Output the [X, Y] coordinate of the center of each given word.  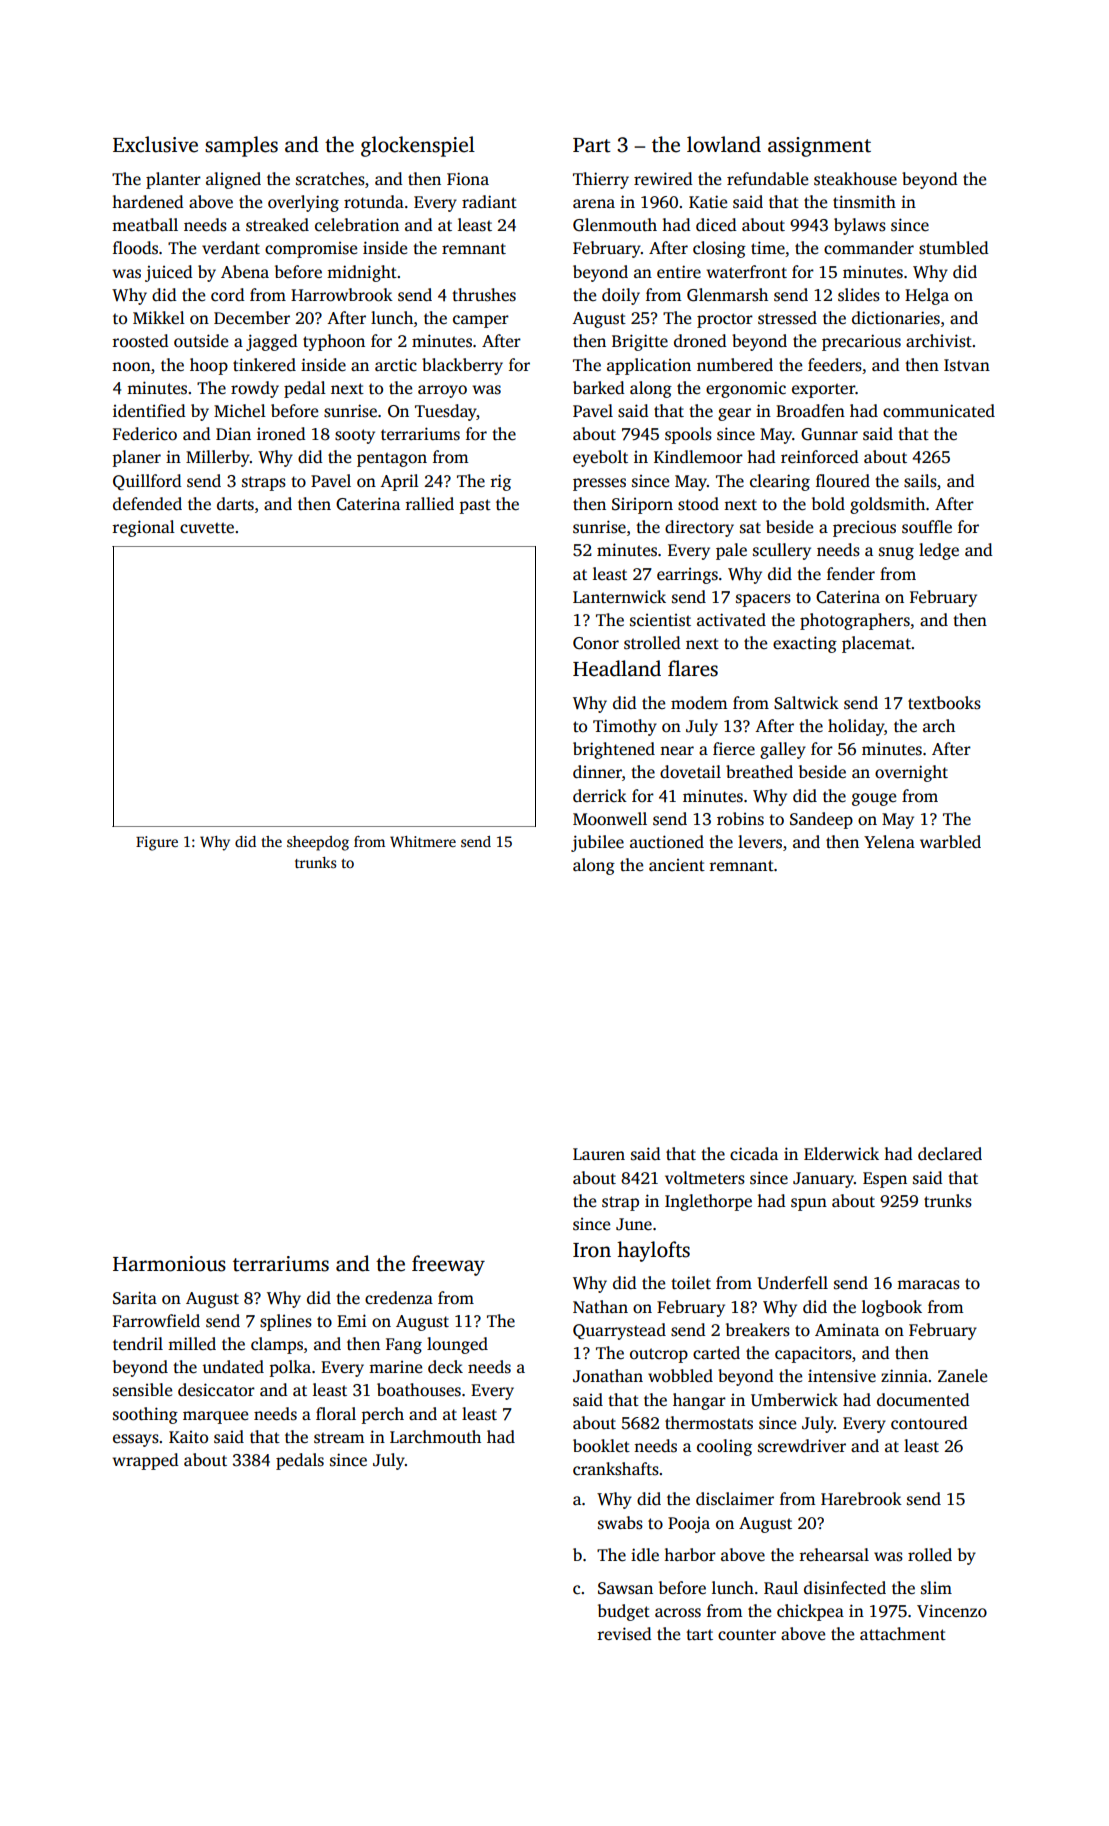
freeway [448, 1265]
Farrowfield [156, 1321]
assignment [819, 147]
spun [809, 1204]
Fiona [468, 179]
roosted [141, 341]
